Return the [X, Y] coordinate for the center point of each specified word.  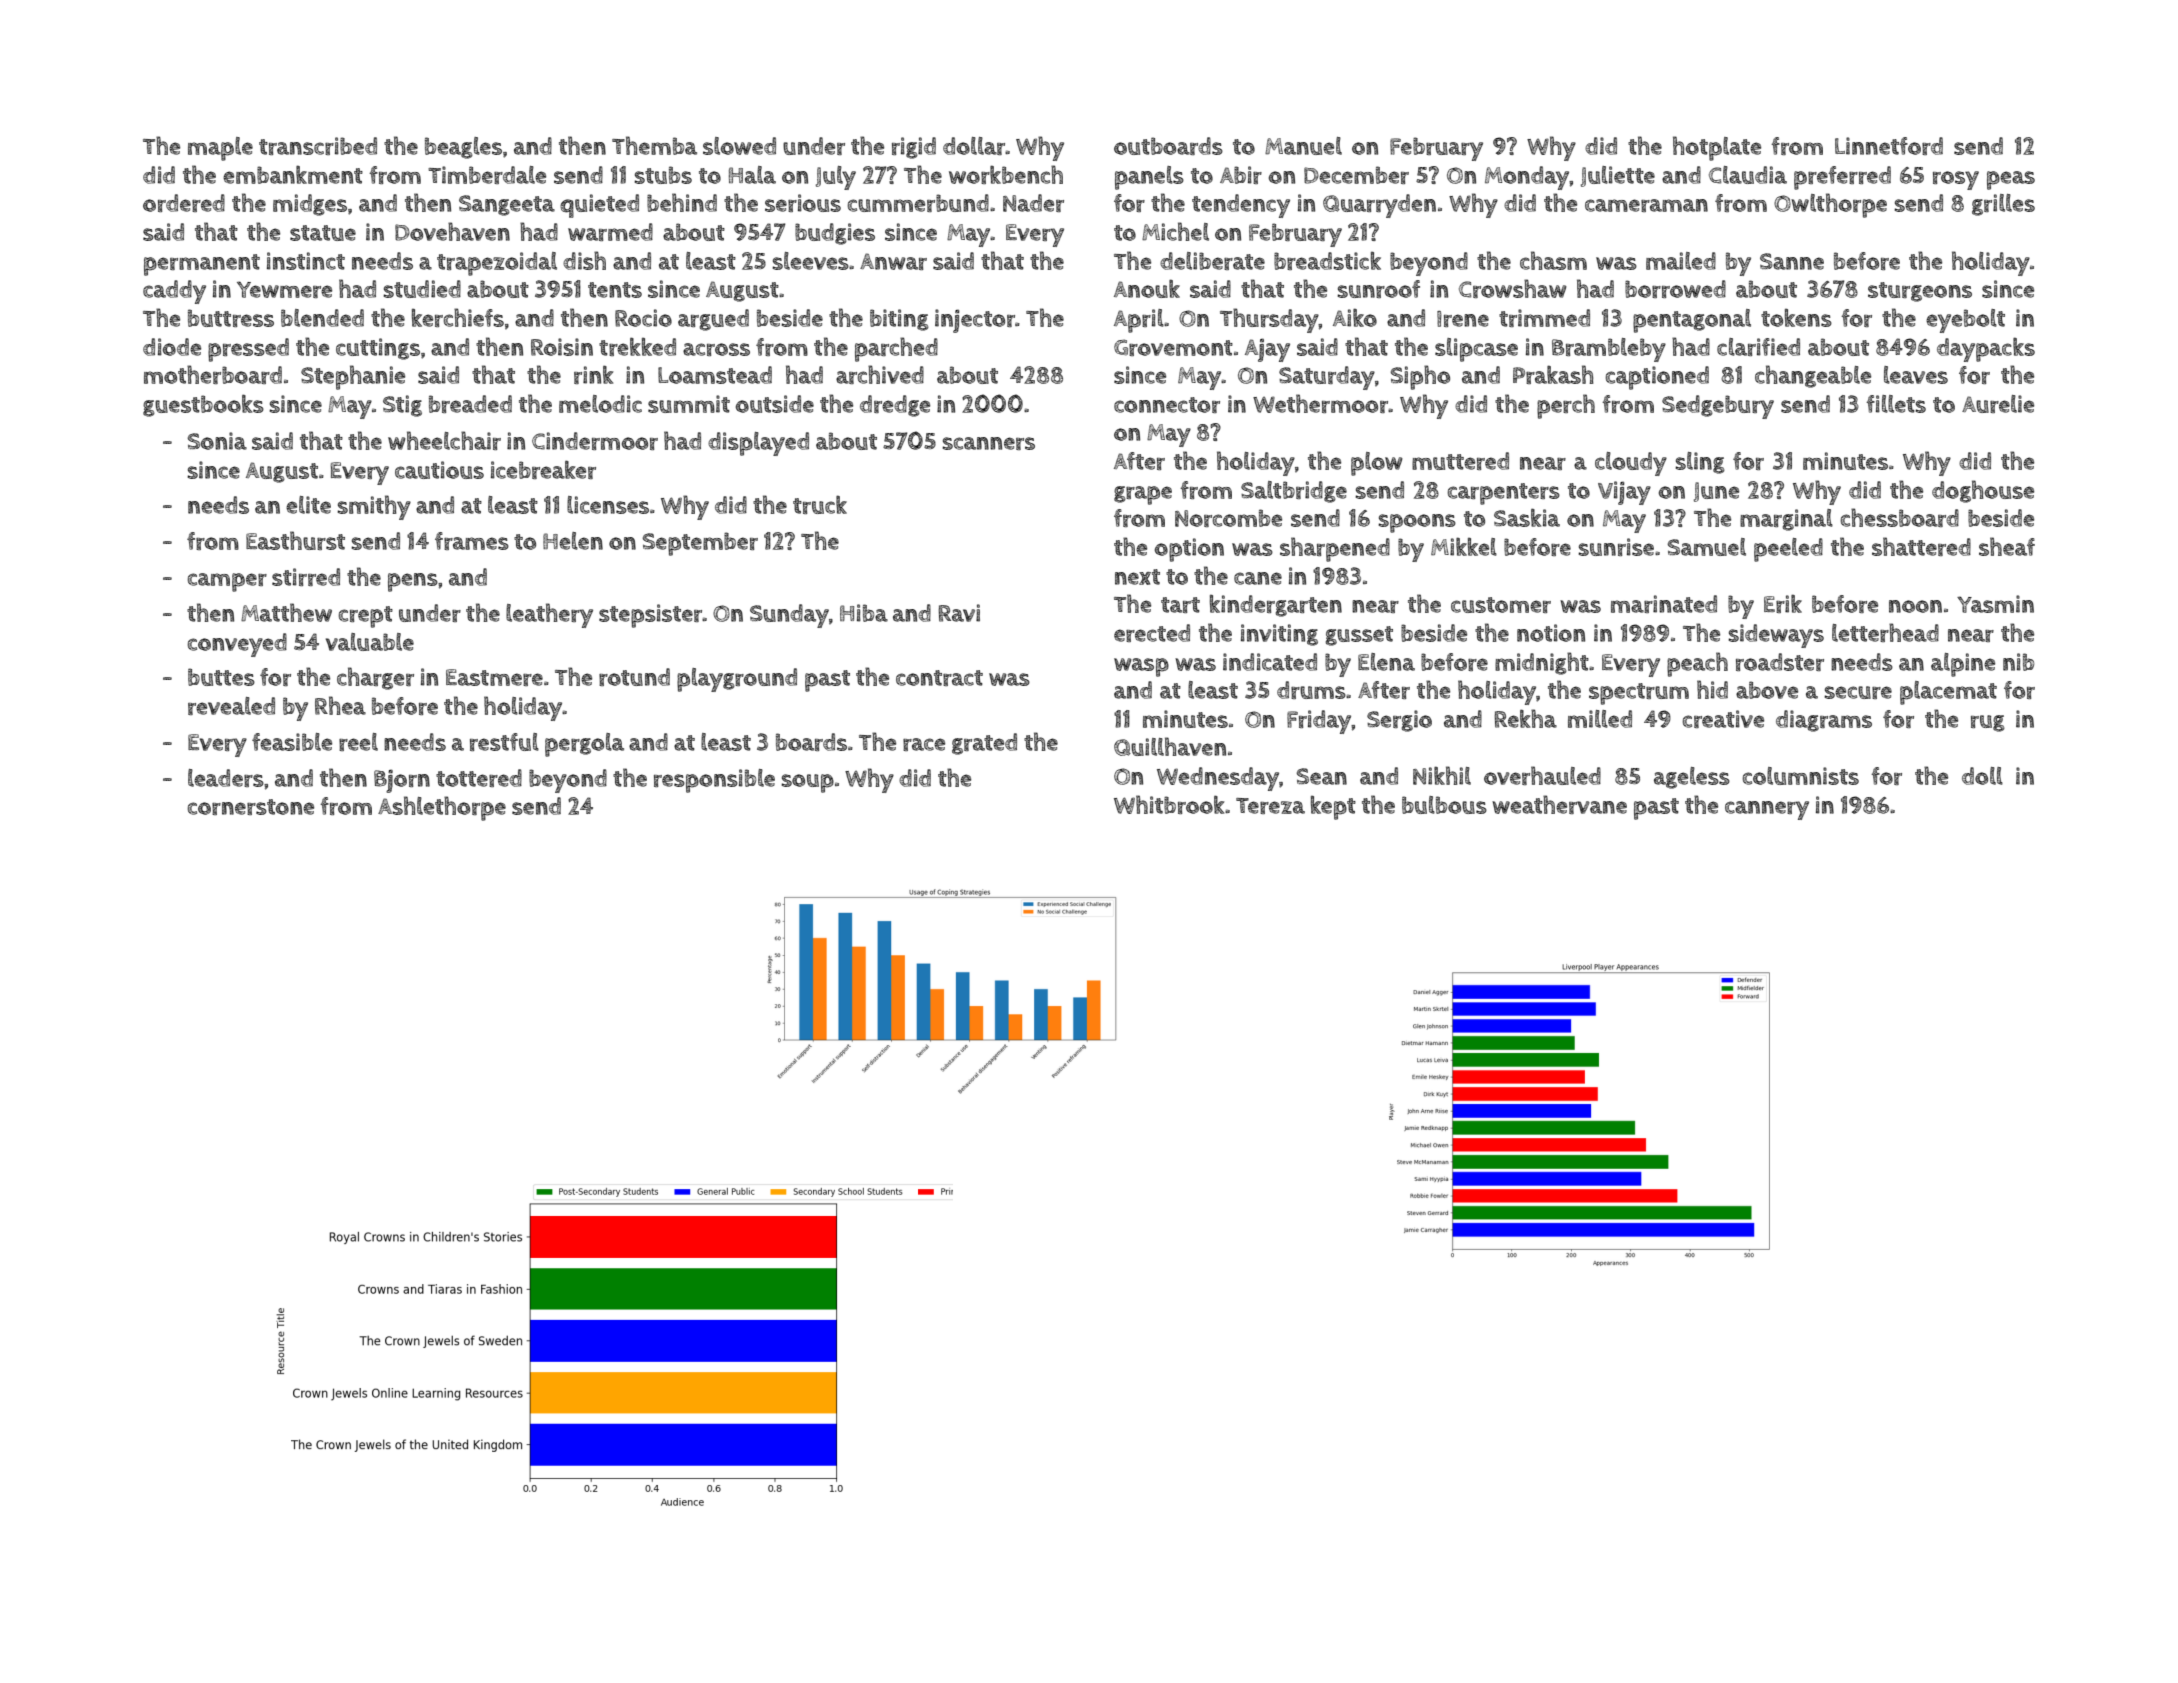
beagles [463, 148]
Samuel [1707, 547]
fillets [1896, 404]
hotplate [1717, 148]
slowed [739, 146]
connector [1167, 405]
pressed [248, 350]
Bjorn [402, 781]
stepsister [651, 616]
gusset [1359, 636]
